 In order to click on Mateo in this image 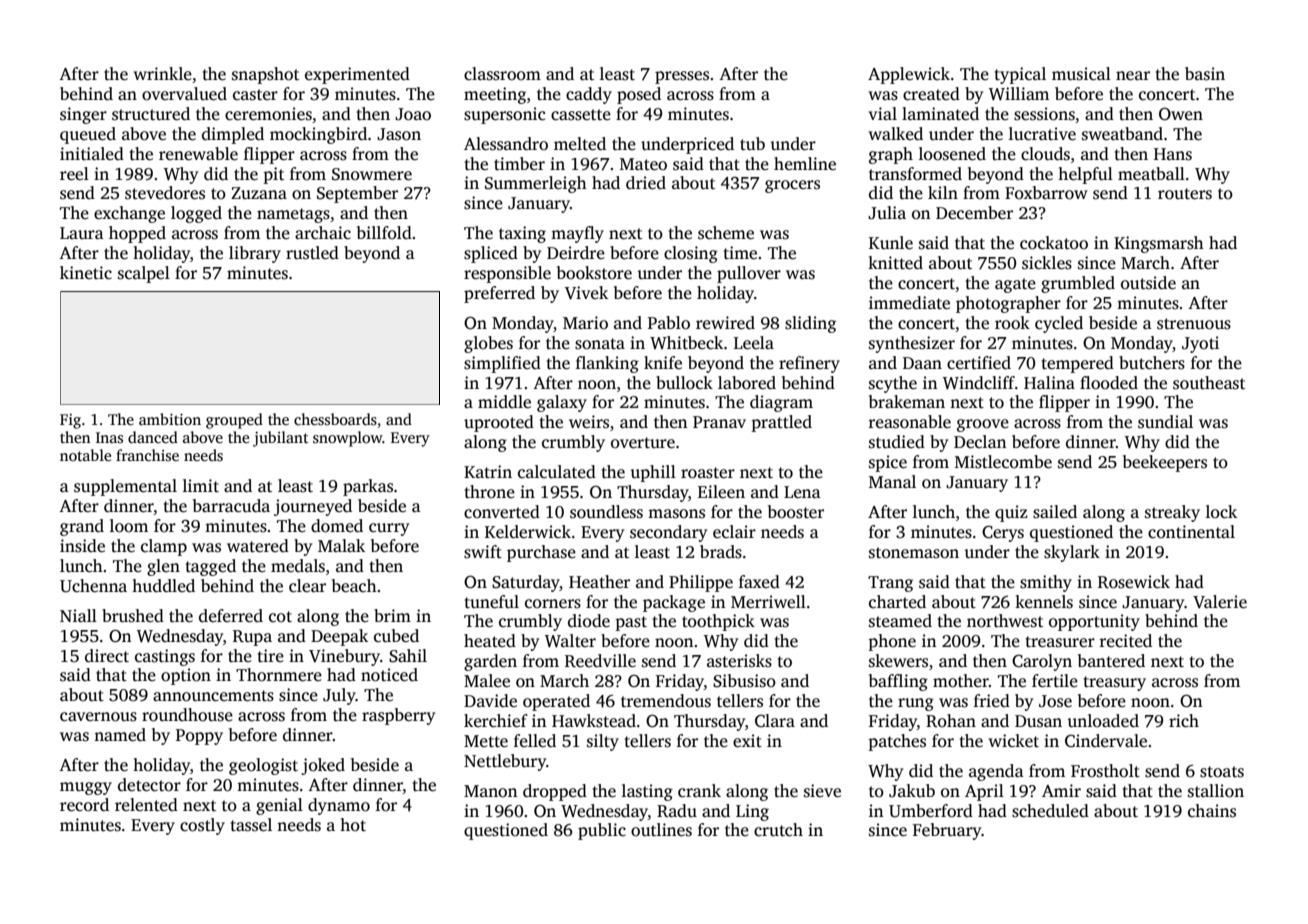, I will do `click(643, 164)`.
